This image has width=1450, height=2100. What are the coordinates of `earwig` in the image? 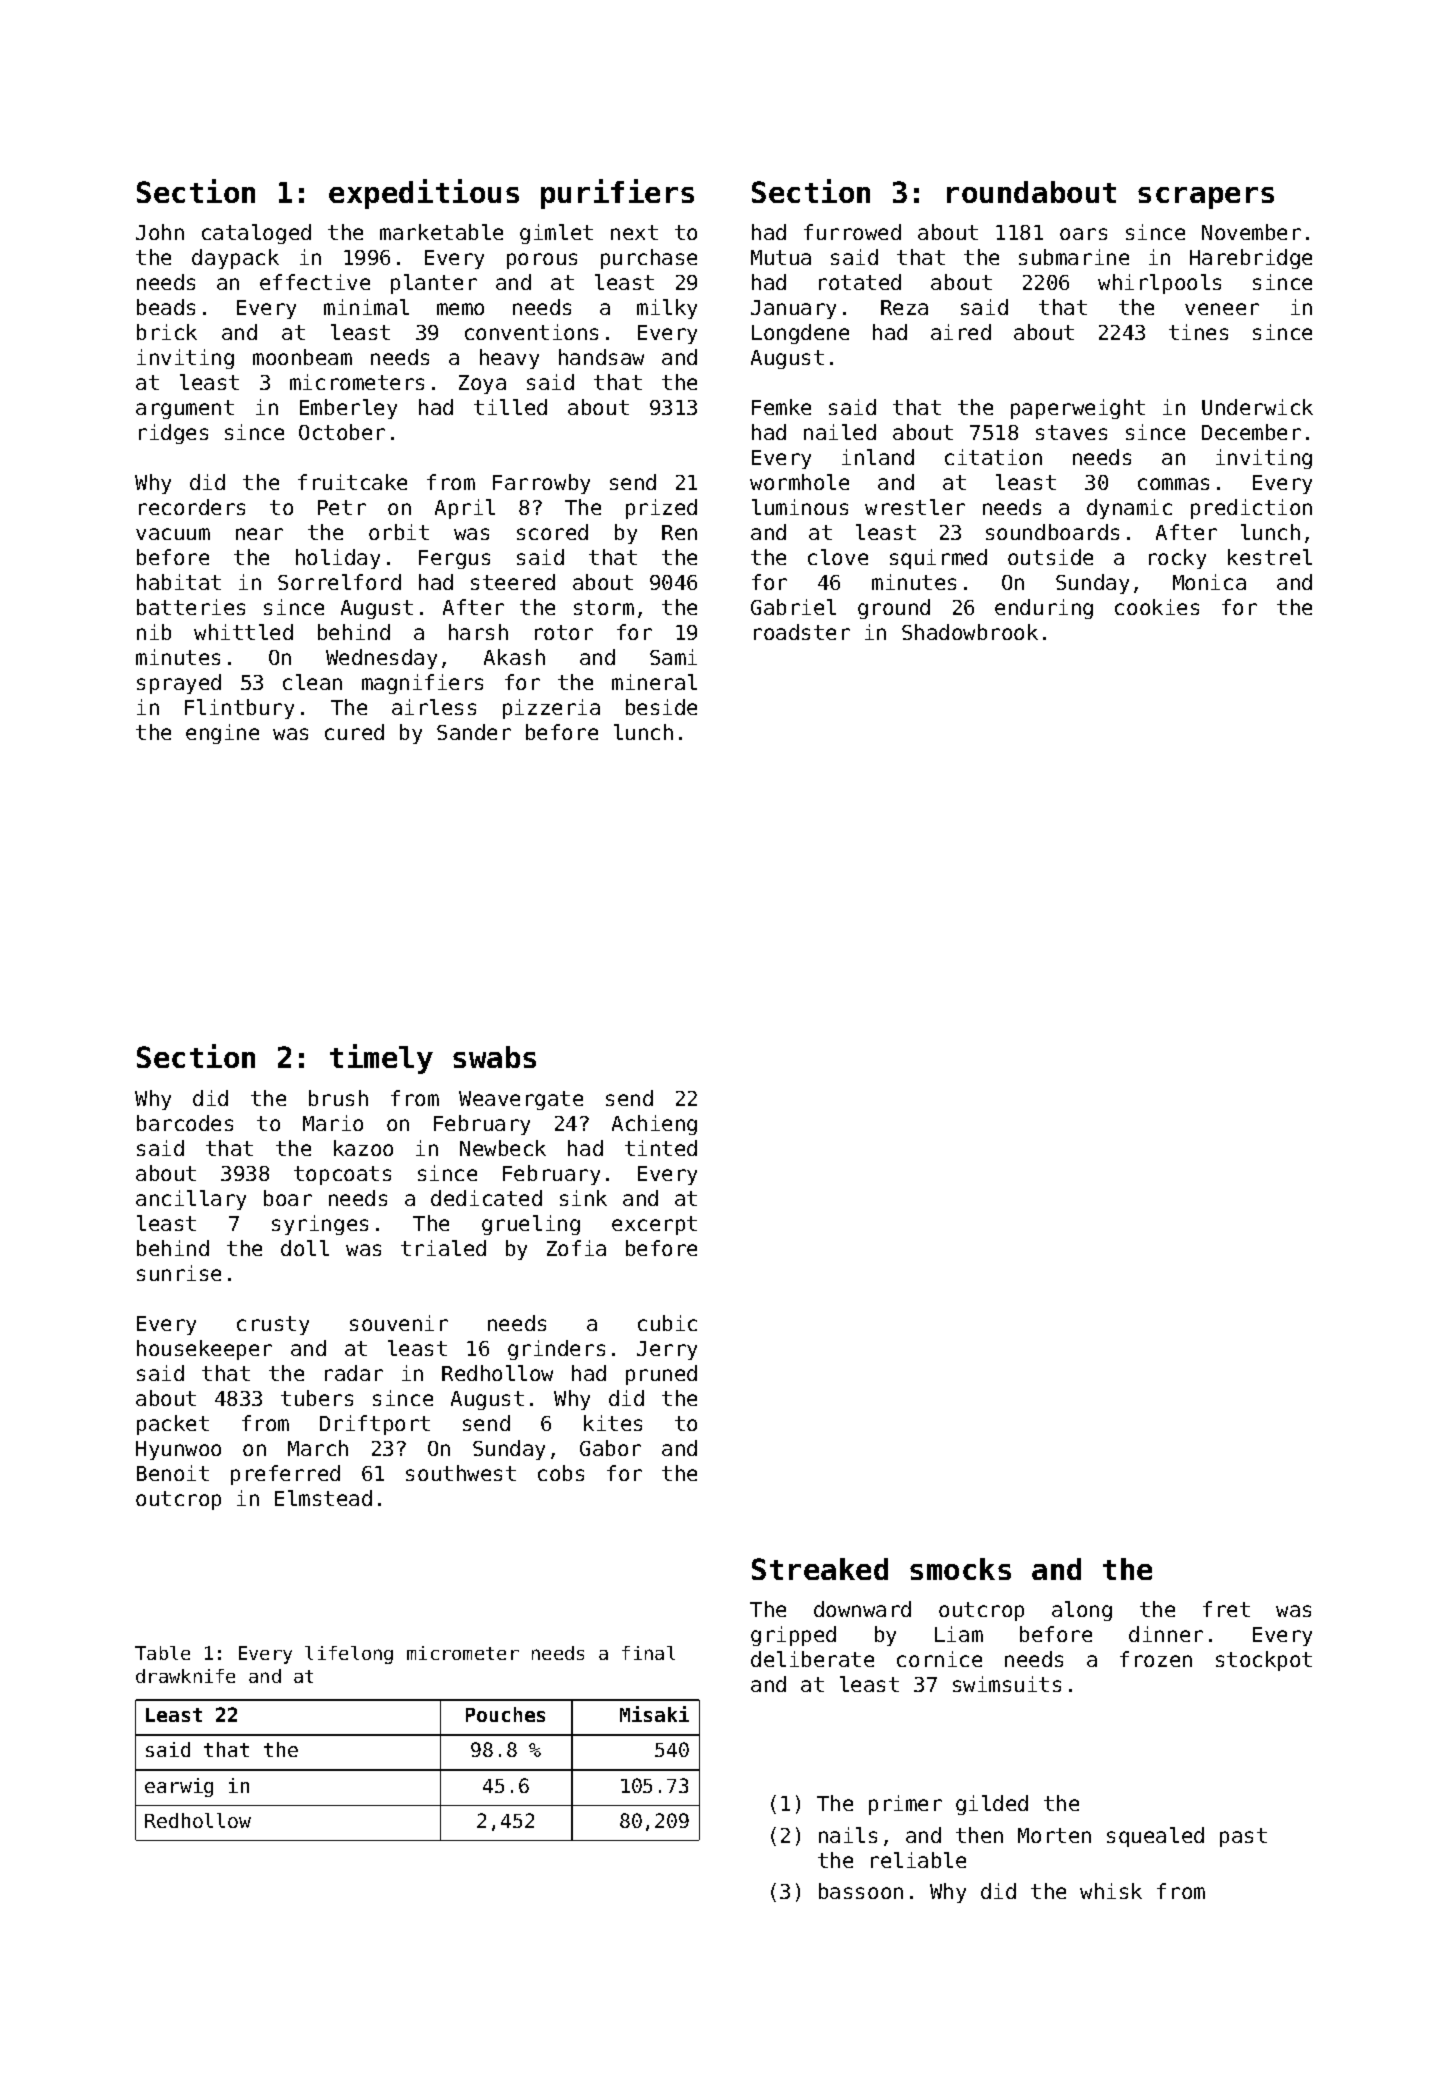 It's located at (179, 1787).
